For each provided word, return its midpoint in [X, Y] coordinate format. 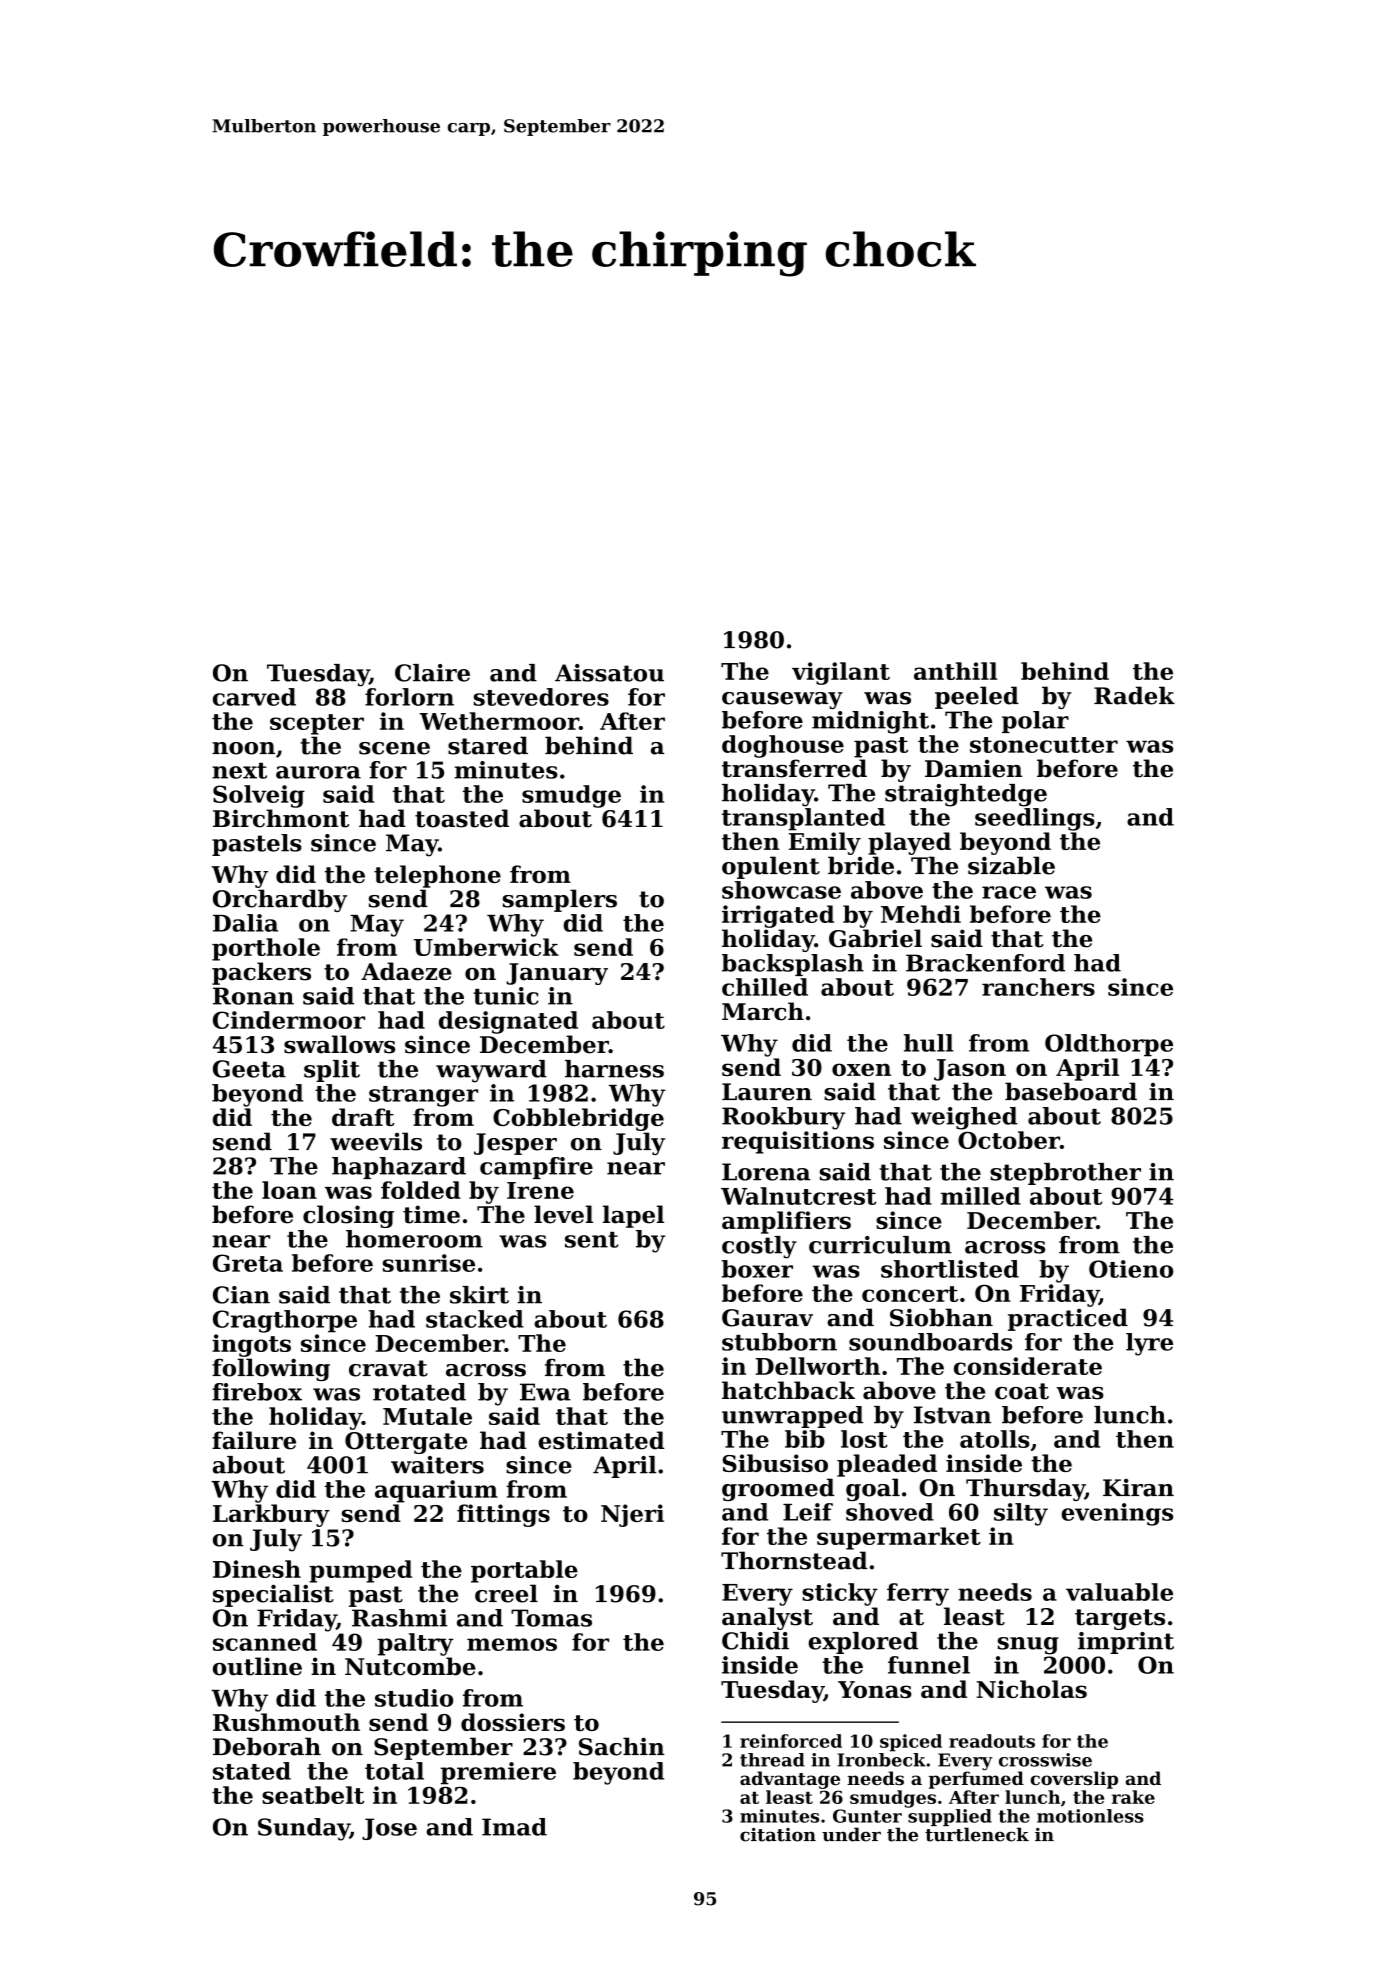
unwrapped [792, 1417]
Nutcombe [410, 1666]
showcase [781, 890]
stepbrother [1065, 1174]
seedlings [1035, 819]
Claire [432, 673]
